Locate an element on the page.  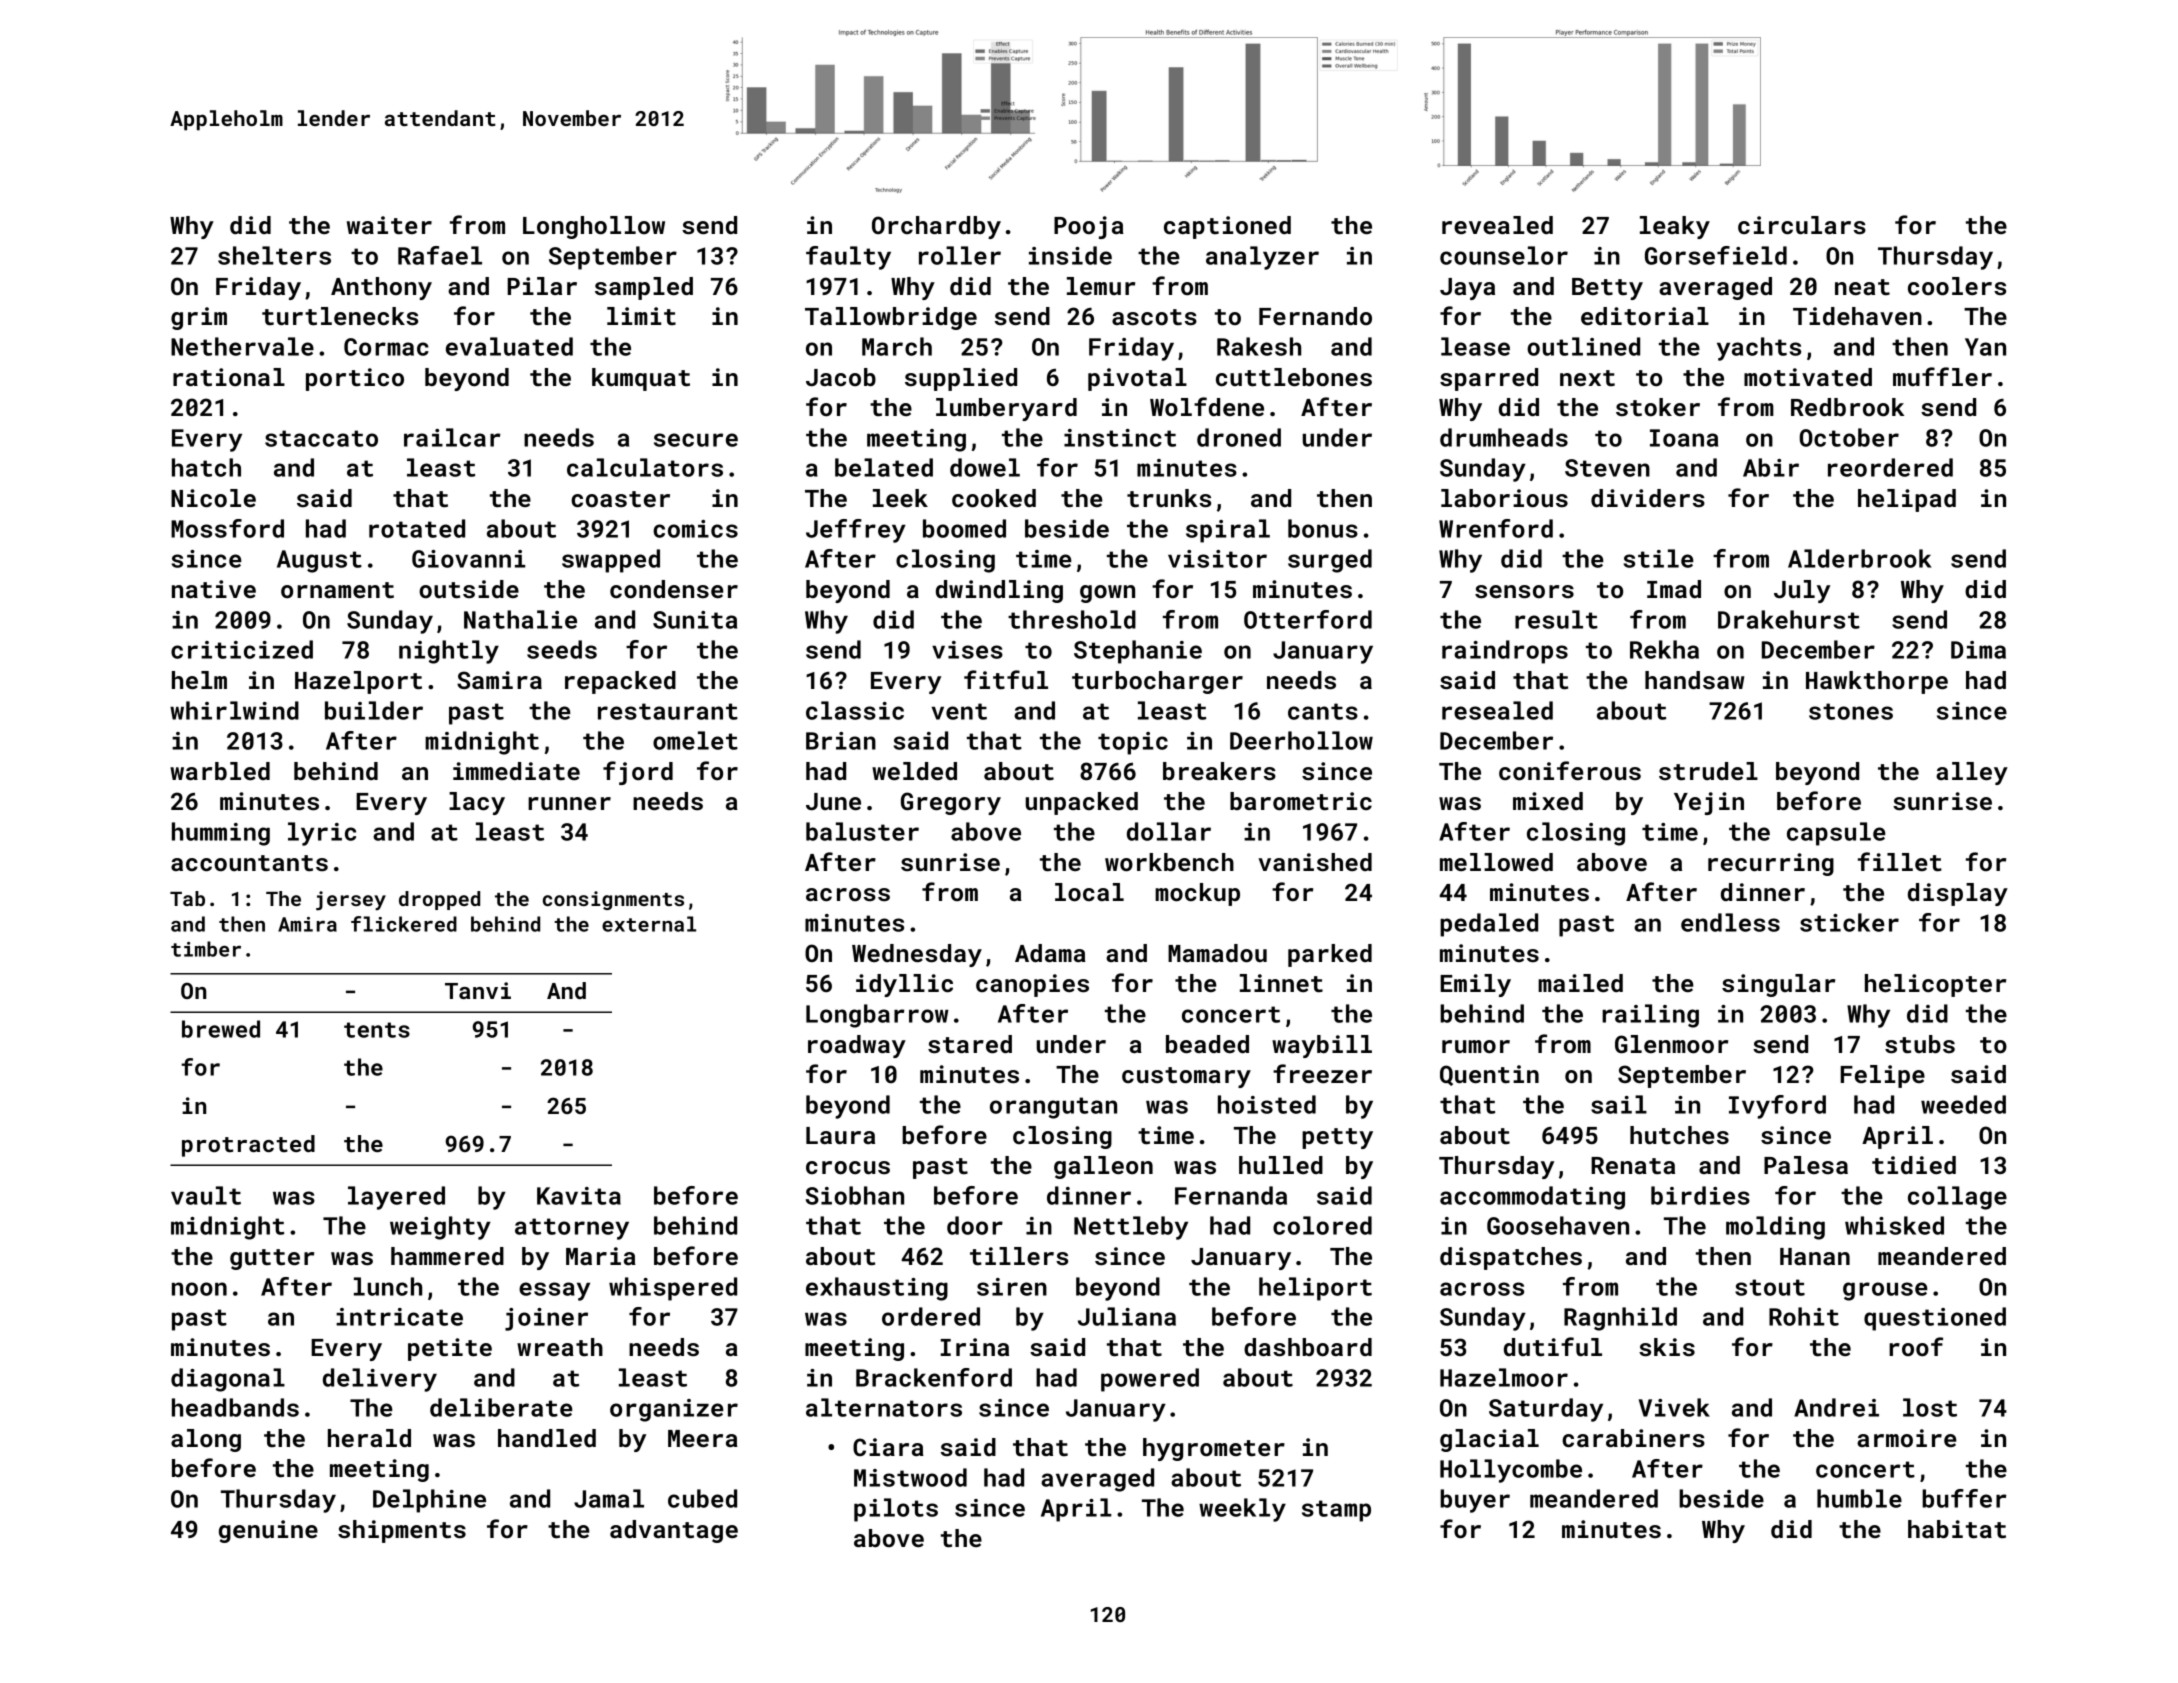
coolers is located at coordinates (1957, 286).
